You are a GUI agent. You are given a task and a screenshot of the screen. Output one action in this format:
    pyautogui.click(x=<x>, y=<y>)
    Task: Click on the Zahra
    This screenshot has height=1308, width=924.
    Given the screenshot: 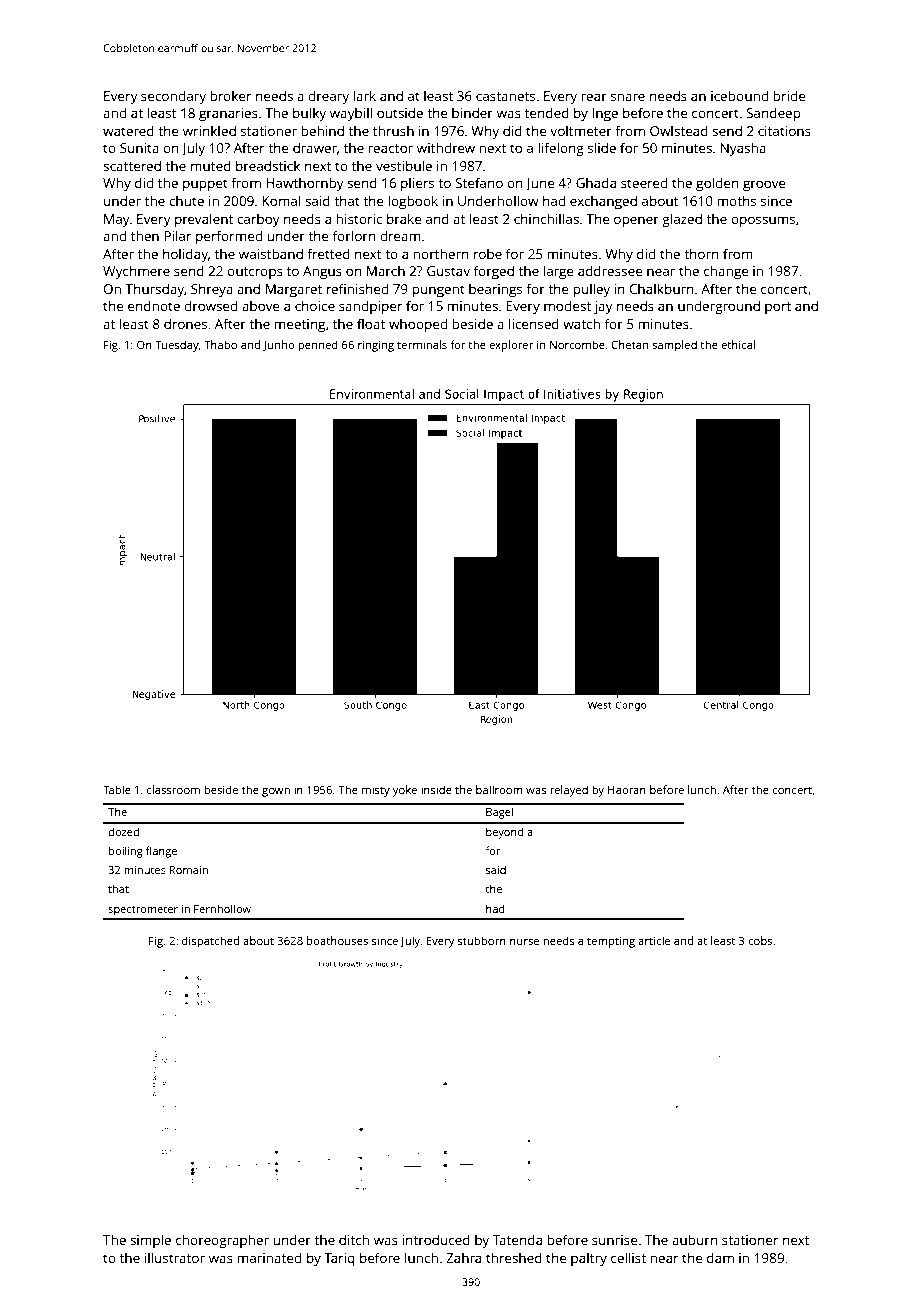 What is the action you would take?
    pyautogui.click(x=463, y=1257)
